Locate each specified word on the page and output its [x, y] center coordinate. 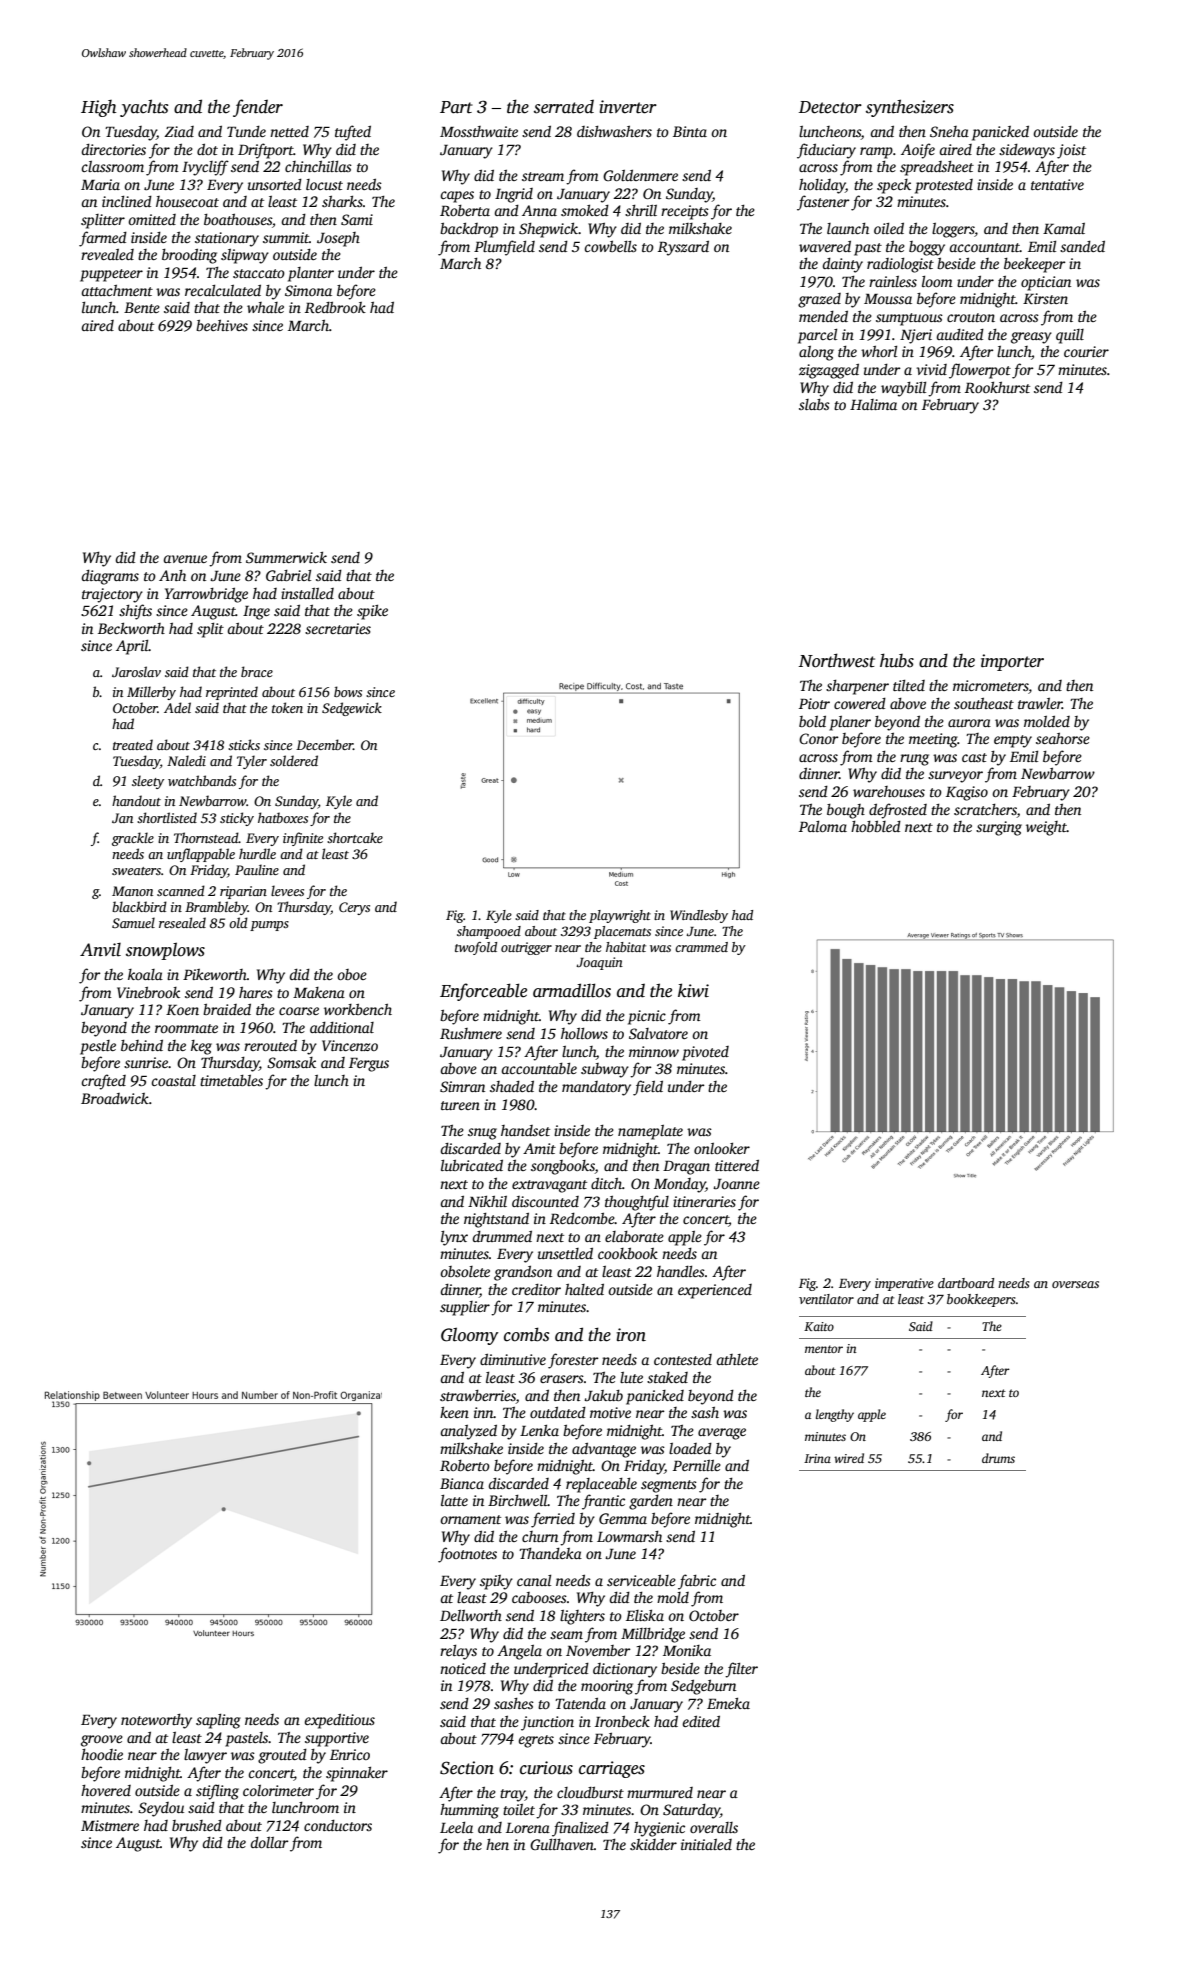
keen [454, 1412]
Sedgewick [352, 709]
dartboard [966, 1283]
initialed [706, 1844]
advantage [604, 1450]
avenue [185, 559]
